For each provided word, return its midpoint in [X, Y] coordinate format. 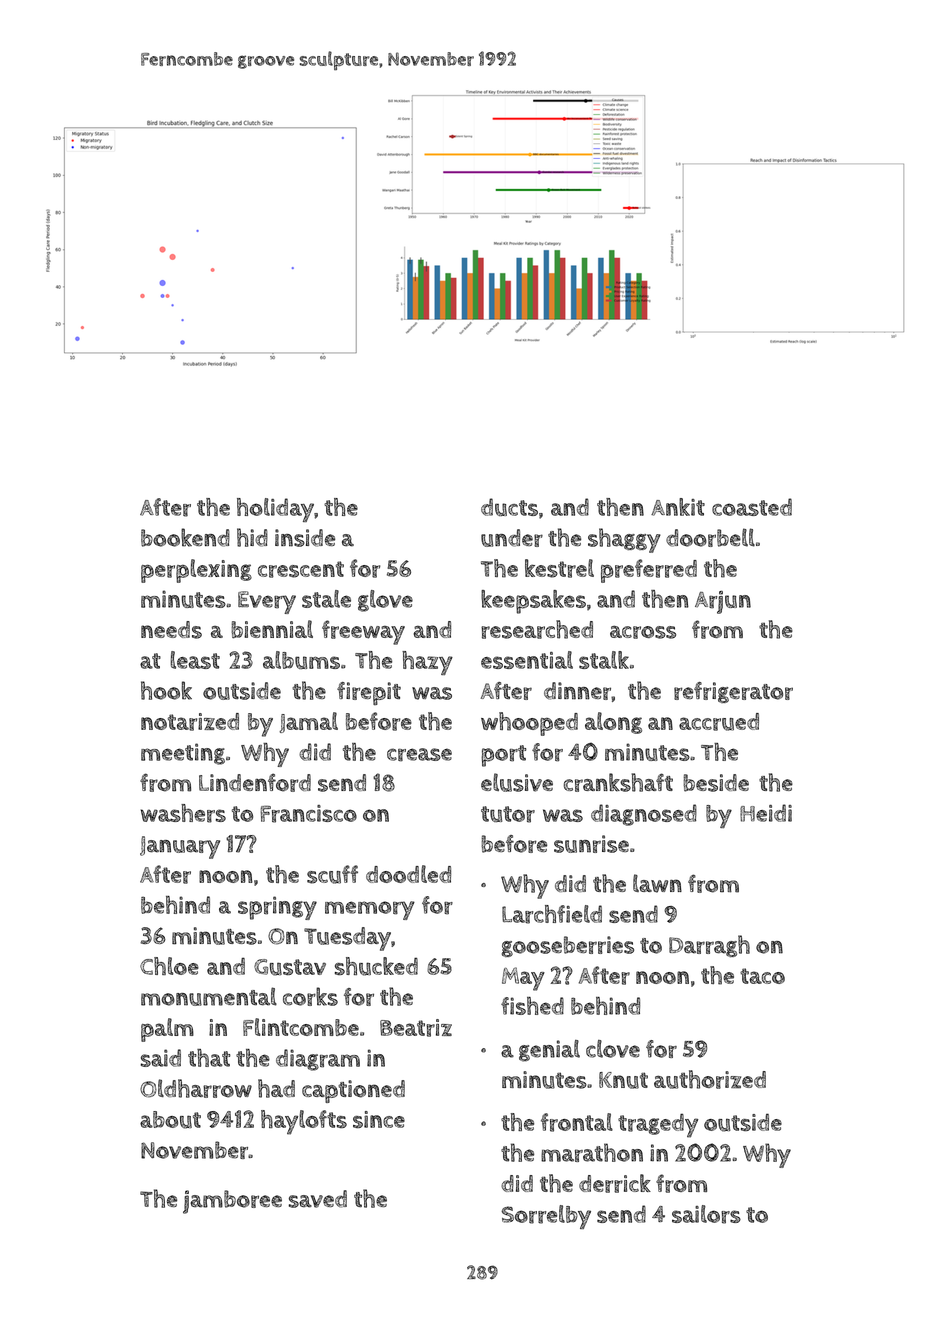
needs [171, 630]
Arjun [723, 602]
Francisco [308, 814]
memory [370, 910]
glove [385, 601]
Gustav [290, 967]
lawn [657, 883]
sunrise [591, 844]
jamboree [232, 1202]
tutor [508, 814]
